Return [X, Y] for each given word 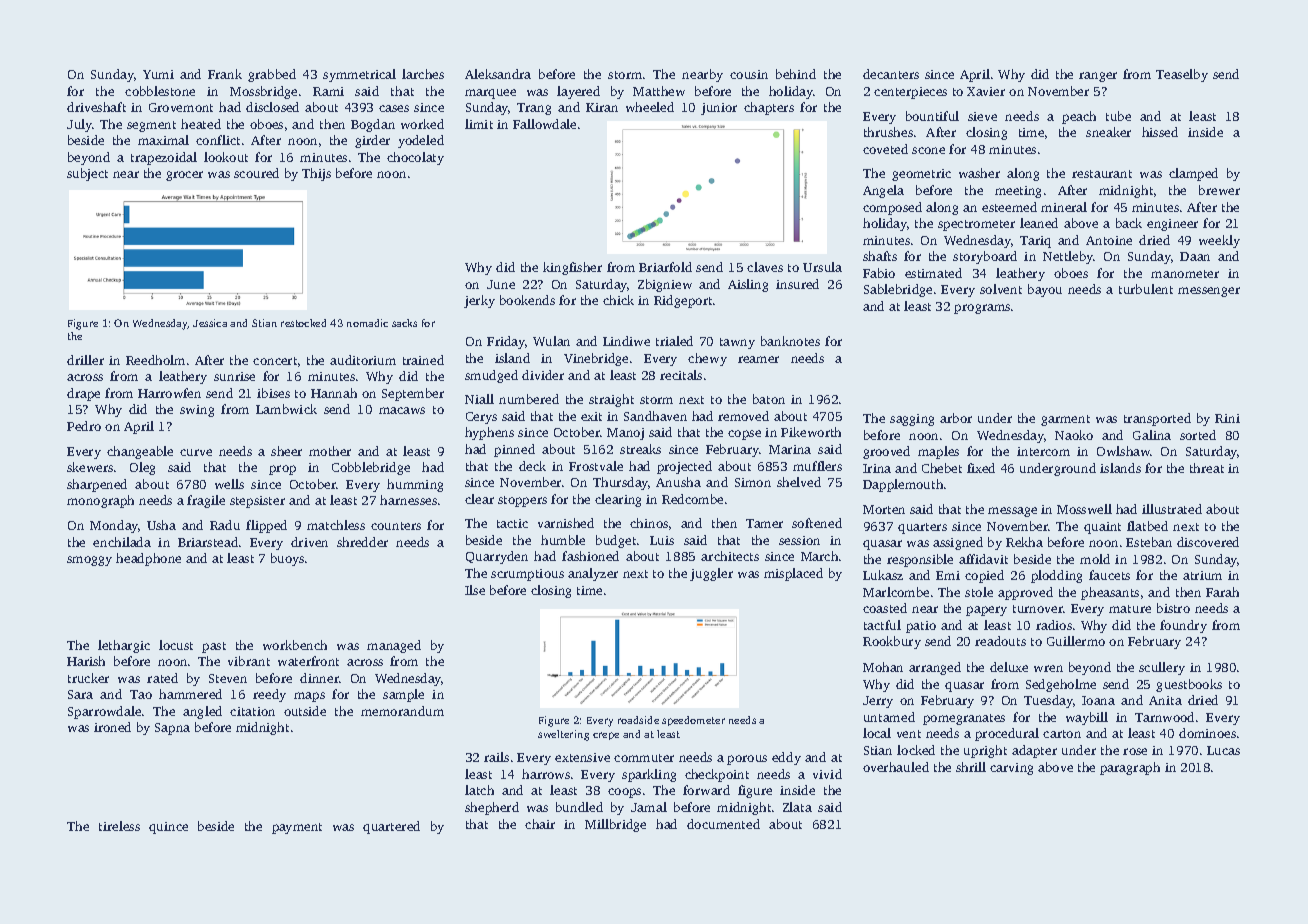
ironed [112, 727]
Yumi [158, 74]
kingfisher [572, 268]
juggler [711, 574]
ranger [1098, 77]
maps [309, 697]
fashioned [590, 556]
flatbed [1147, 526]
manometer [1185, 274]
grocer [184, 176]
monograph [100, 501]
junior [719, 109]
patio [921, 627]
